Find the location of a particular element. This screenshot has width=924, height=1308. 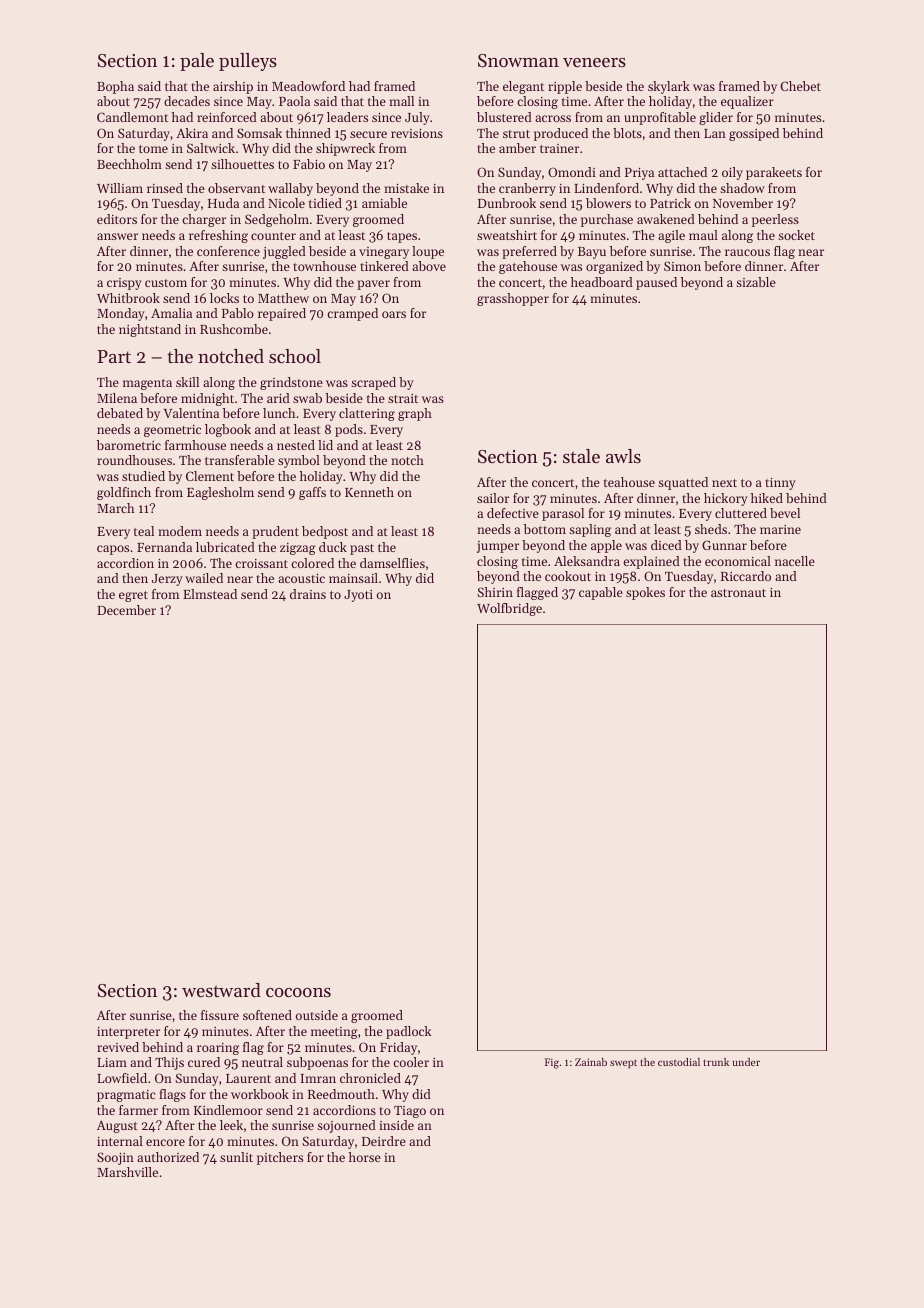

Snowman is located at coordinates (518, 61).
